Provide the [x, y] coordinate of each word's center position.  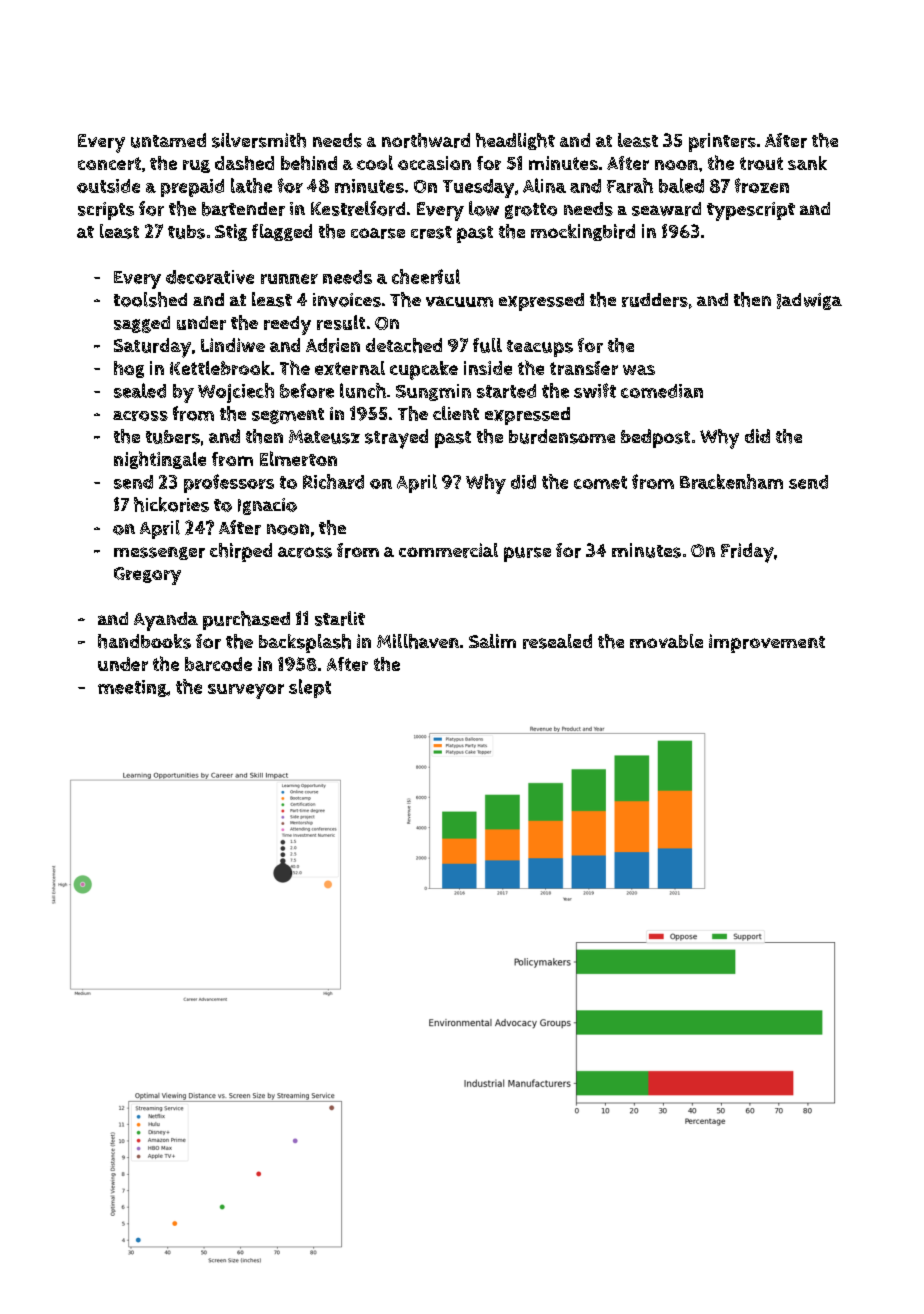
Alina [544, 185]
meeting [132, 688]
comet [600, 482]
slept [310, 688]
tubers [173, 437]
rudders [655, 300]
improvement [767, 643]
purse [527, 554]
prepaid [192, 188]
